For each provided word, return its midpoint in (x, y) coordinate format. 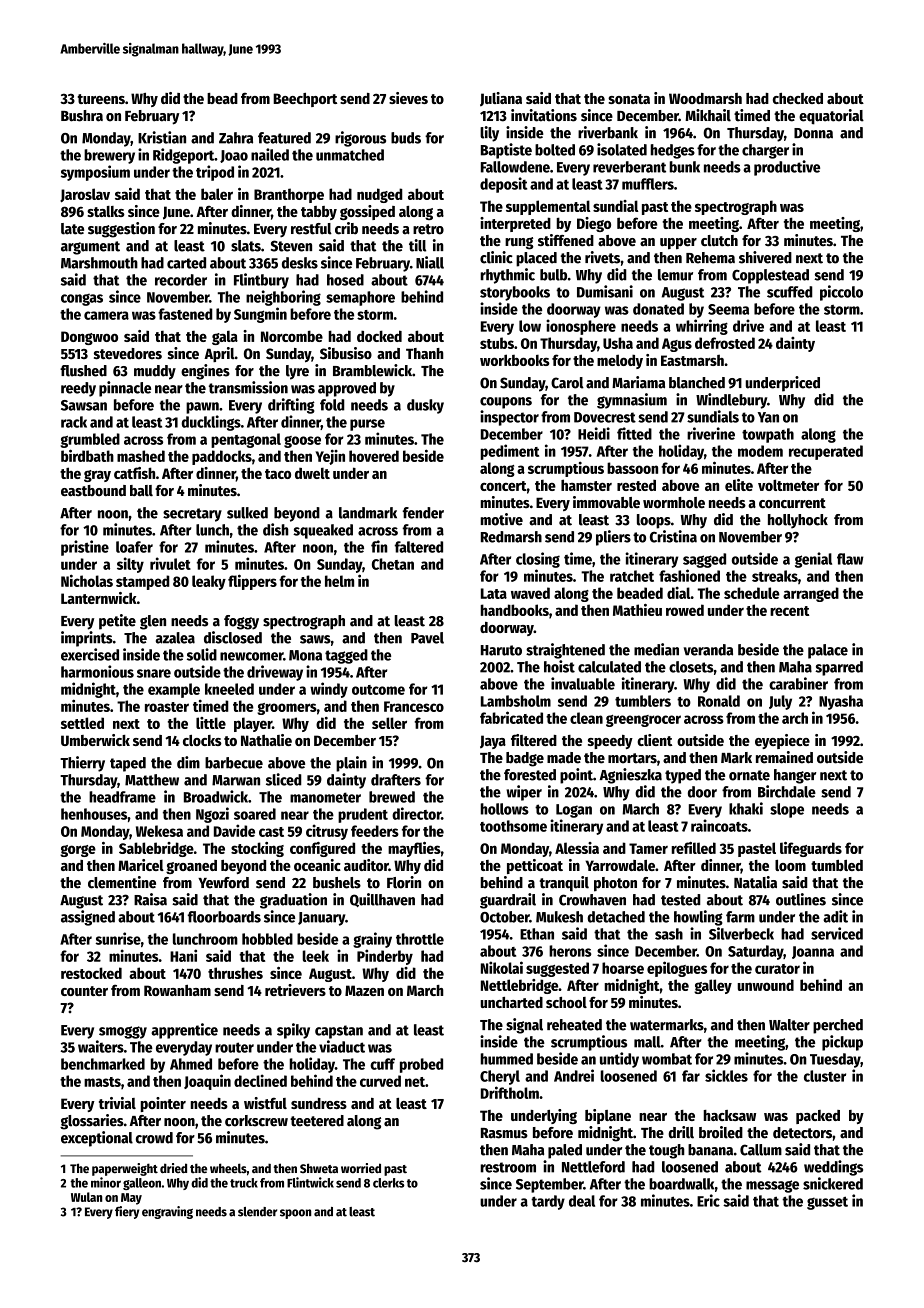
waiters (101, 1046)
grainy (372, 940)
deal (582, 1201)
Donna (813, 133)
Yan (768, 417)
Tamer (648, 848)
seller (389, 723)
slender (257, 1212)
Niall (430, 262)
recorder (181, 280)
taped (128, 764)
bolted (555, 150)
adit (835, 916)
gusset (827, 1203)
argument (90, 248)
